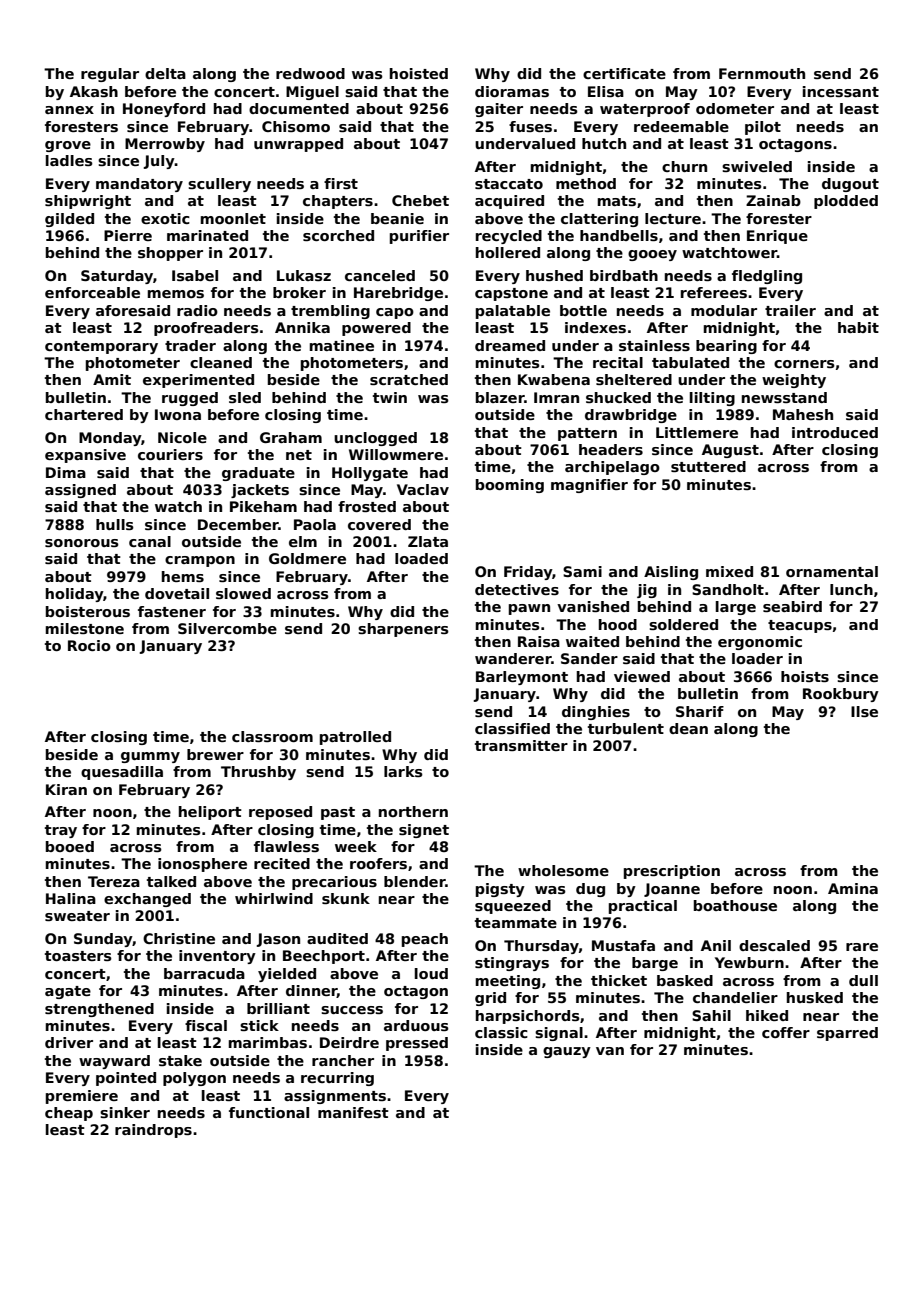 The height and width of the screenshot is (1314, 924). What do you see at coordinates (623, 945) in the screenshot?
I see `Mustafa` at bounding box center [623, 945].
